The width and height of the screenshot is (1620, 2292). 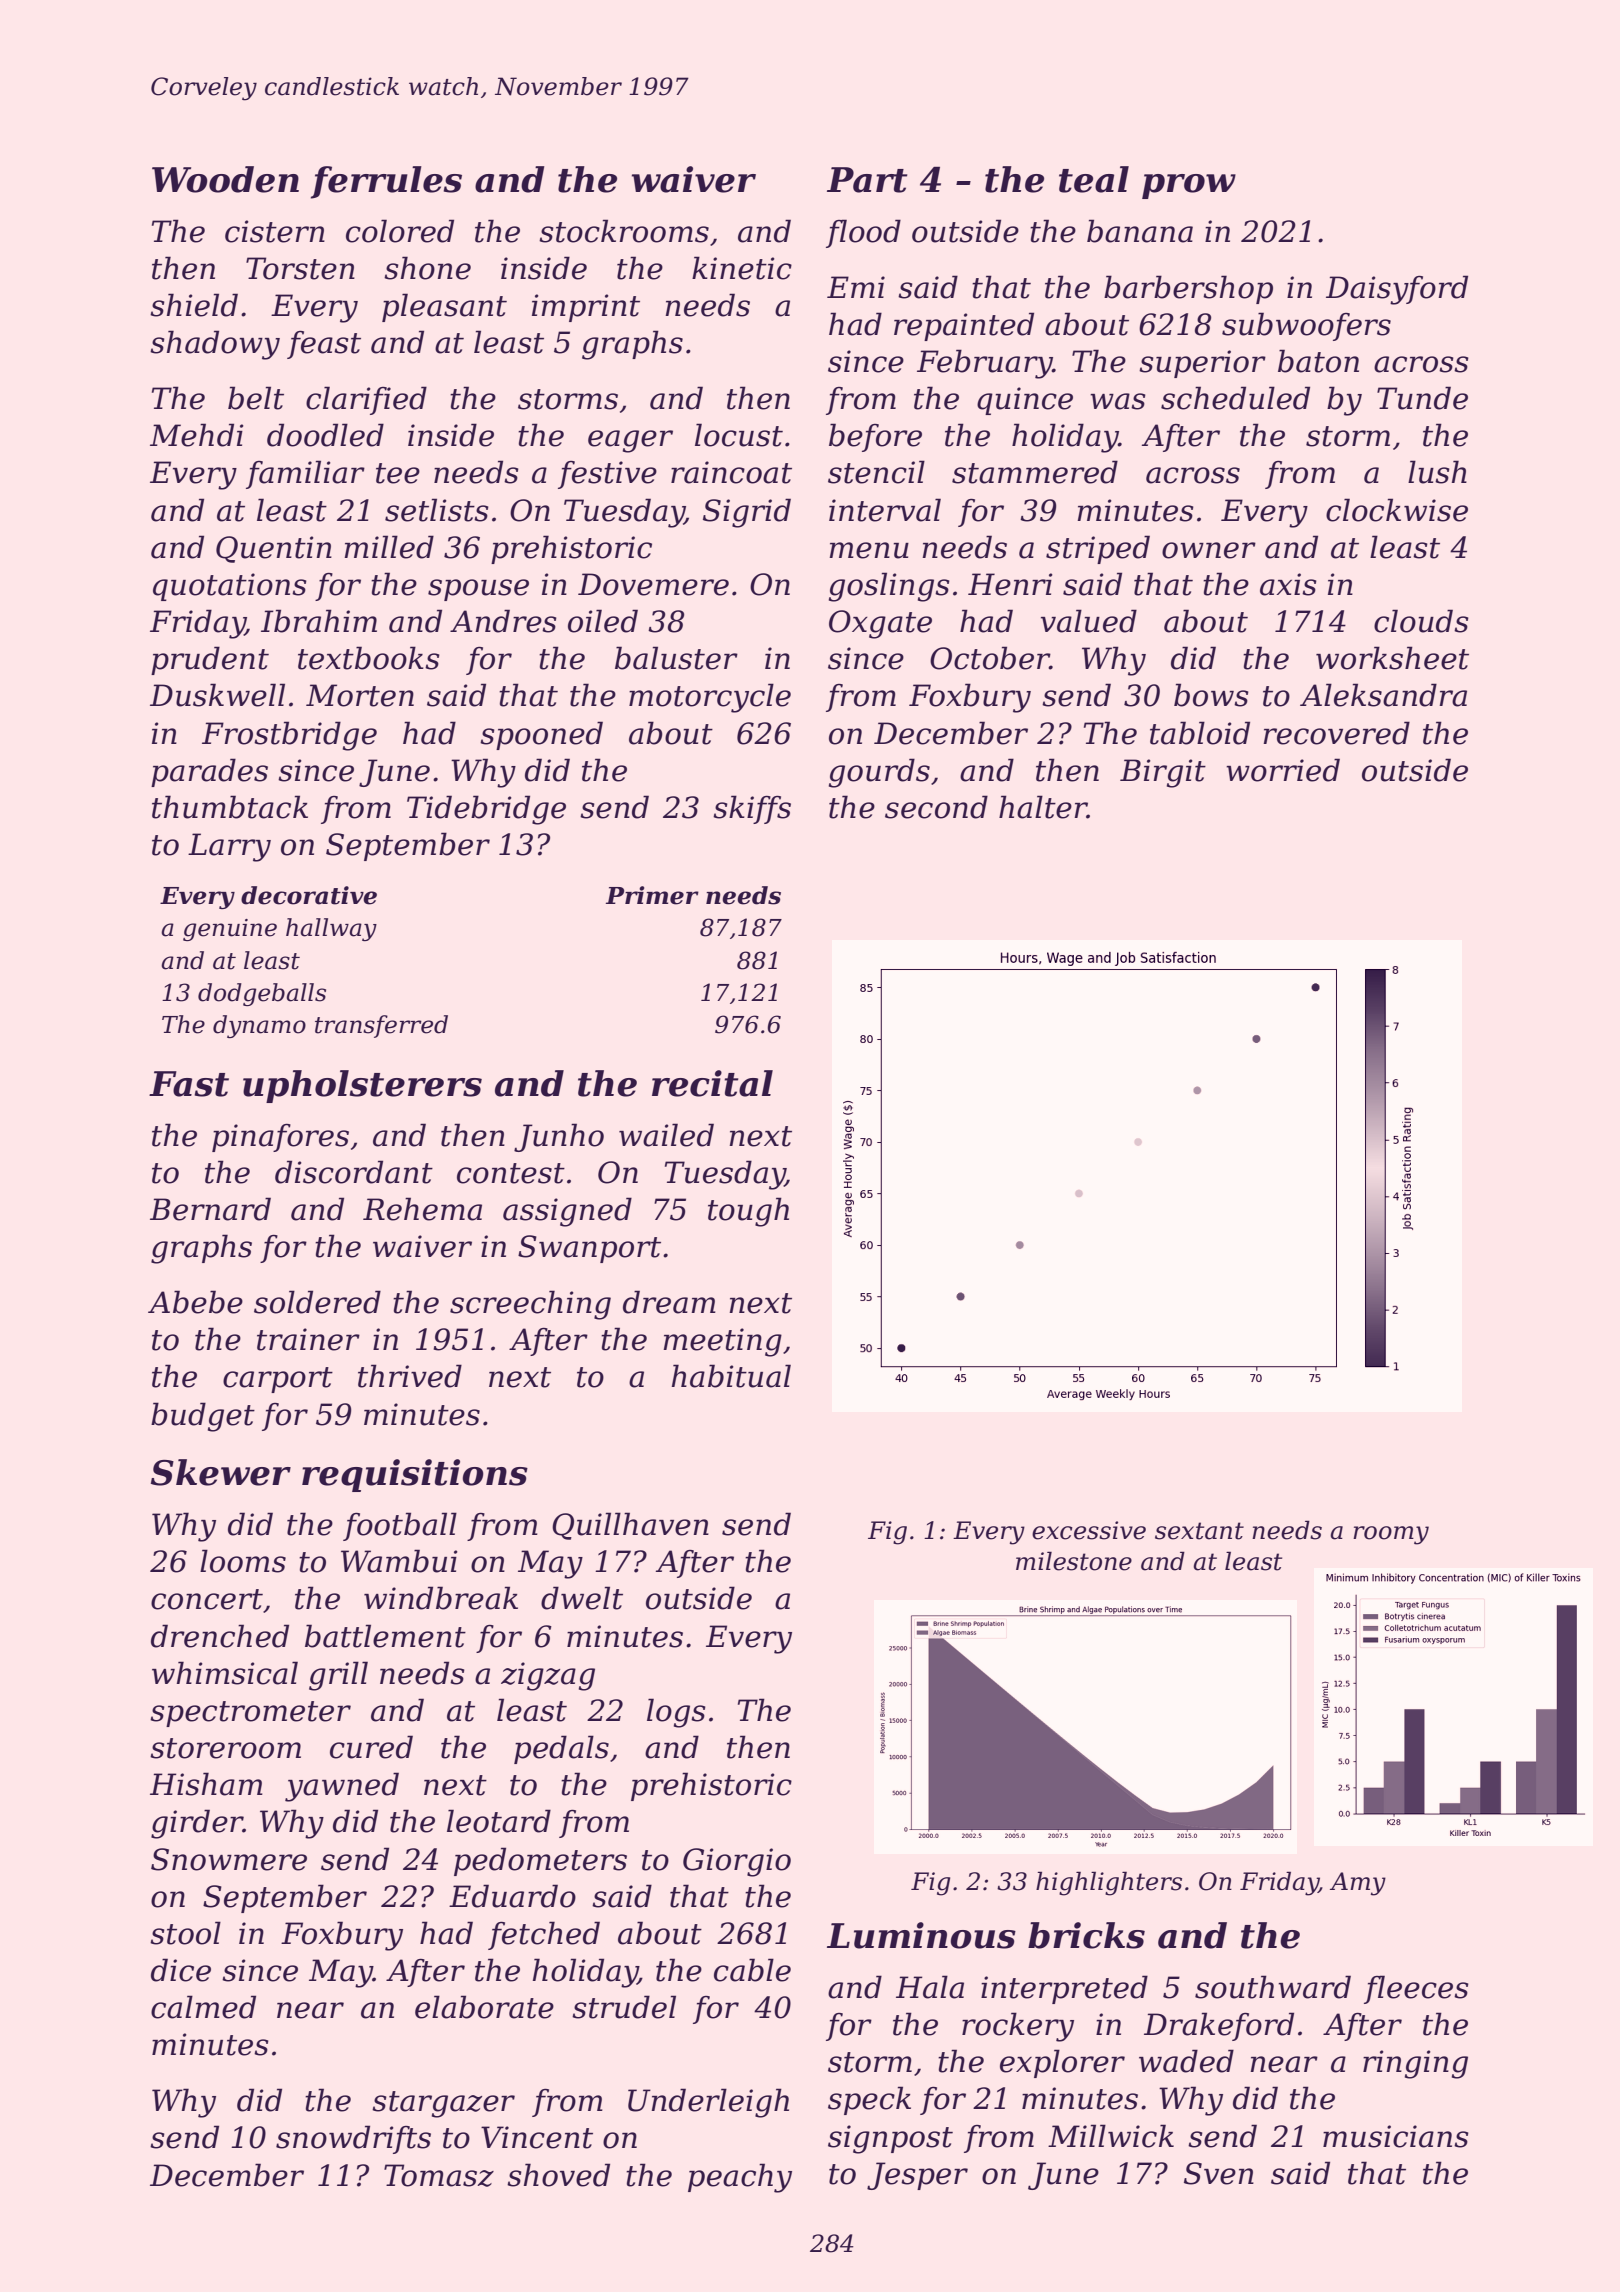 I want to click on Quillhaven, so click(x=630, y=1526).
